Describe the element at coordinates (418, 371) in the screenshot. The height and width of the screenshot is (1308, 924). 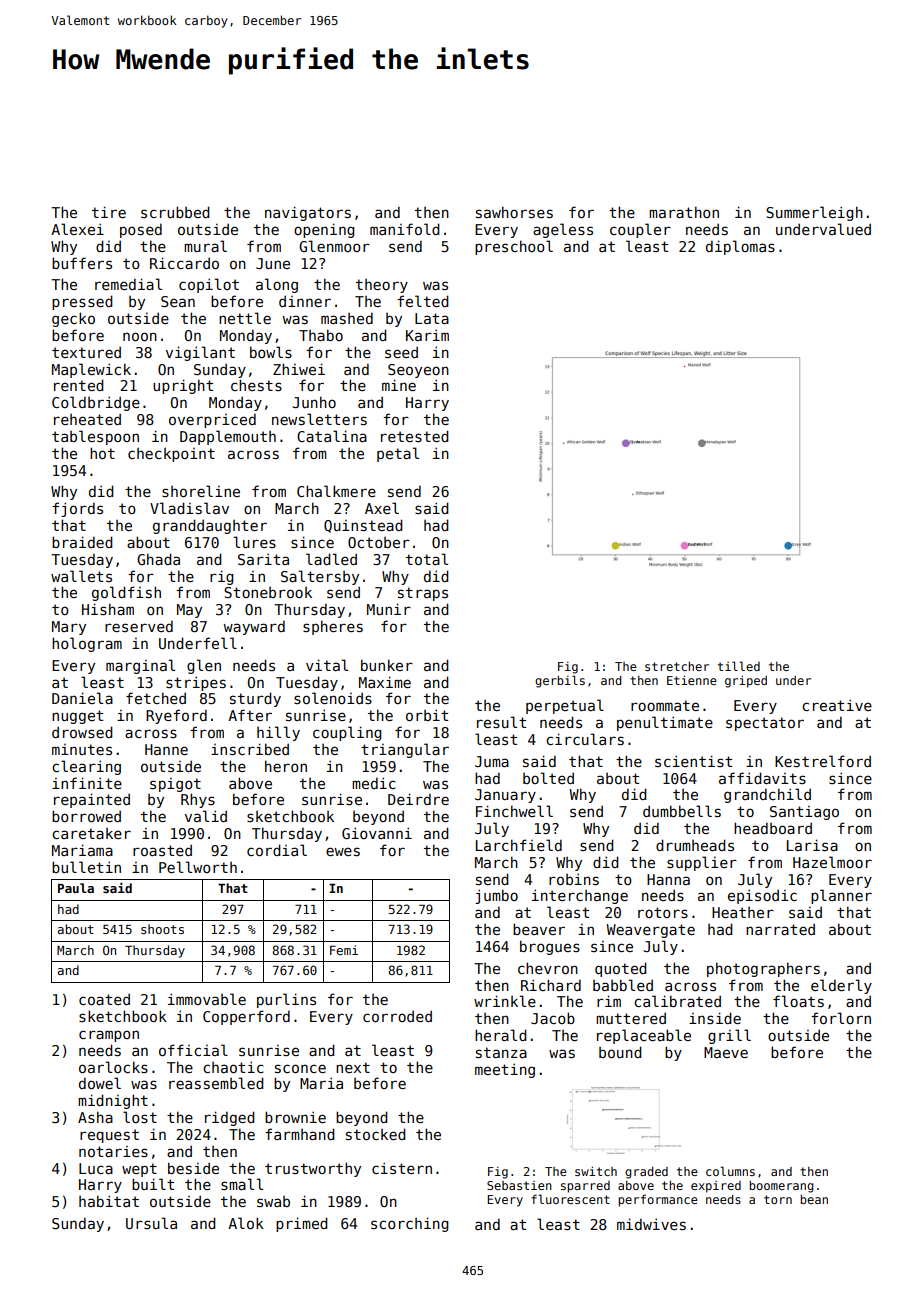
I see `Seoyeon` at that location.
